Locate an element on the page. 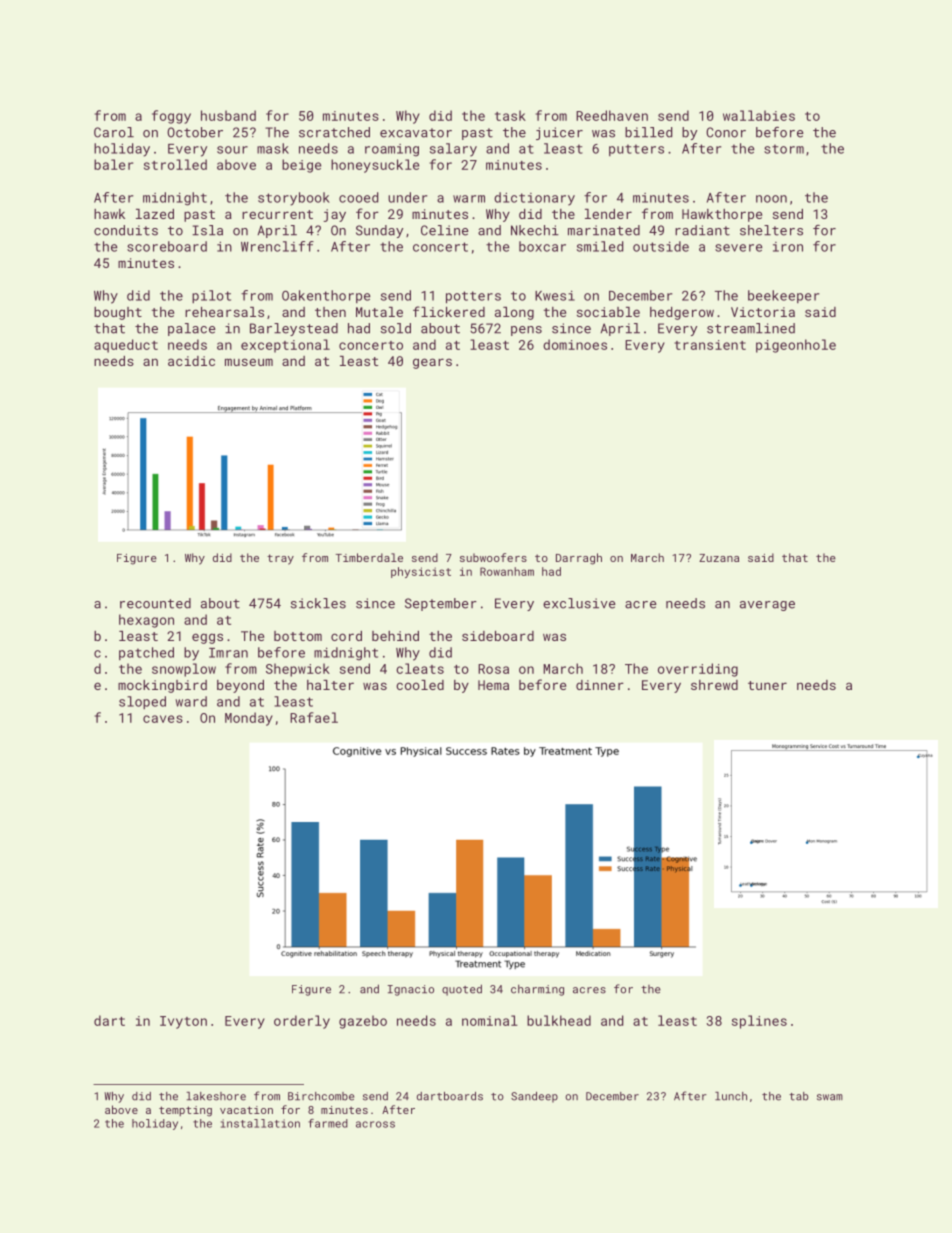  quoted is located at coordinates (462, 990).
